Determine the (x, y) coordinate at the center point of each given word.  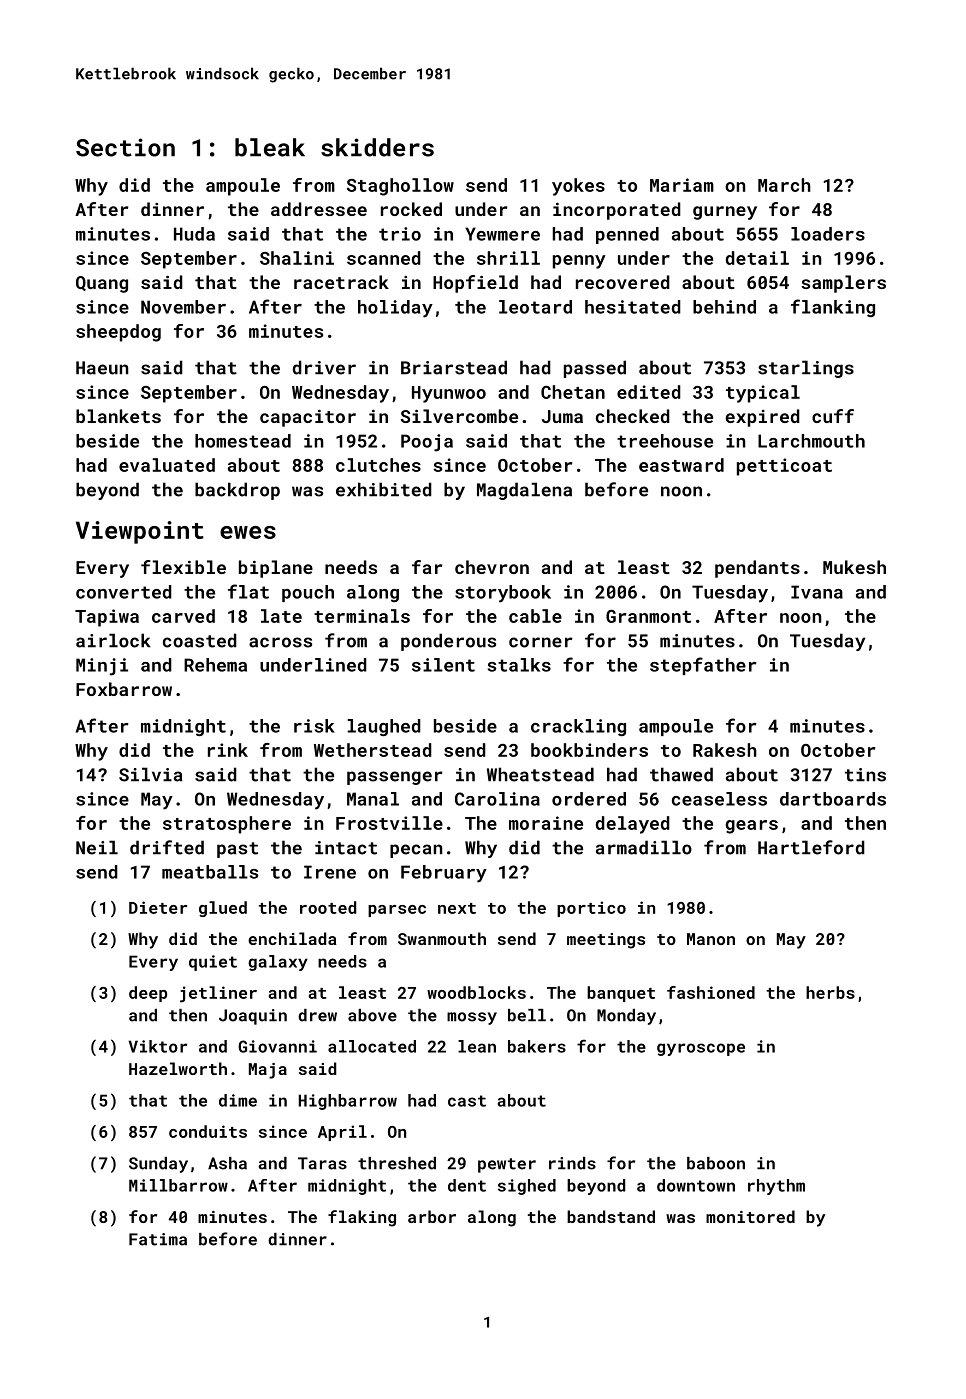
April (342, 1133)
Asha (227, 1163)
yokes (578, 187)
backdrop (237, 491)
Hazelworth (178, 1068)
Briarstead (454, 367)
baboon (716, 1163)
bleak (270, 147)
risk (314, 726)
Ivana (817, 592)
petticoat (784, 467)
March (784, 185)
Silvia (150, 774)
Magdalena (524, 491)
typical (763, 394)
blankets (118, 416)
